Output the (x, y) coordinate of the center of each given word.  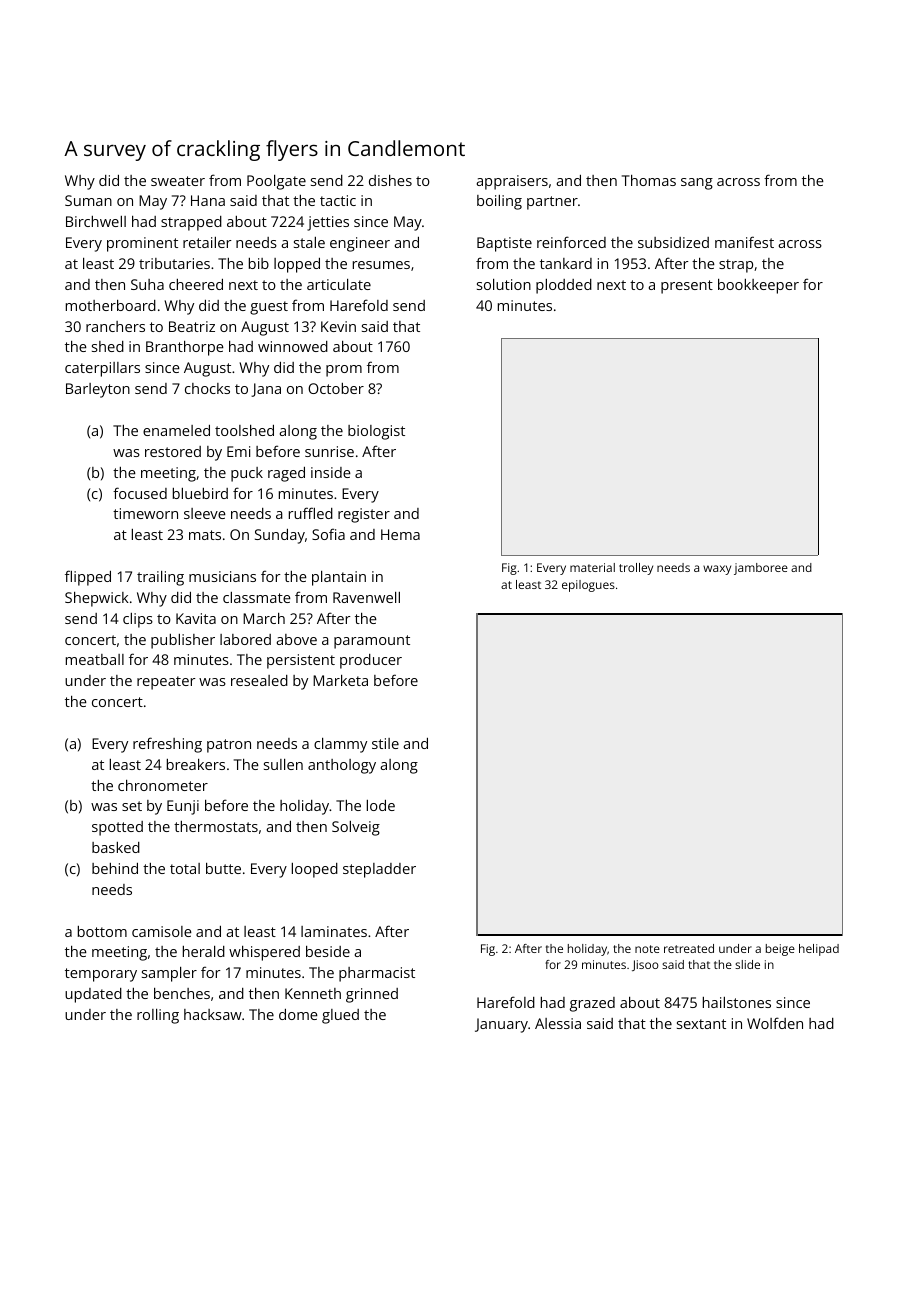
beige (780, 950)
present (687, 287)
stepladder (379, 870)
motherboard (111, 305)
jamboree (761, 569)
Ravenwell (366, 597)
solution (504, 284)
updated (93, 995)
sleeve (205, 513)
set (132, 806)
